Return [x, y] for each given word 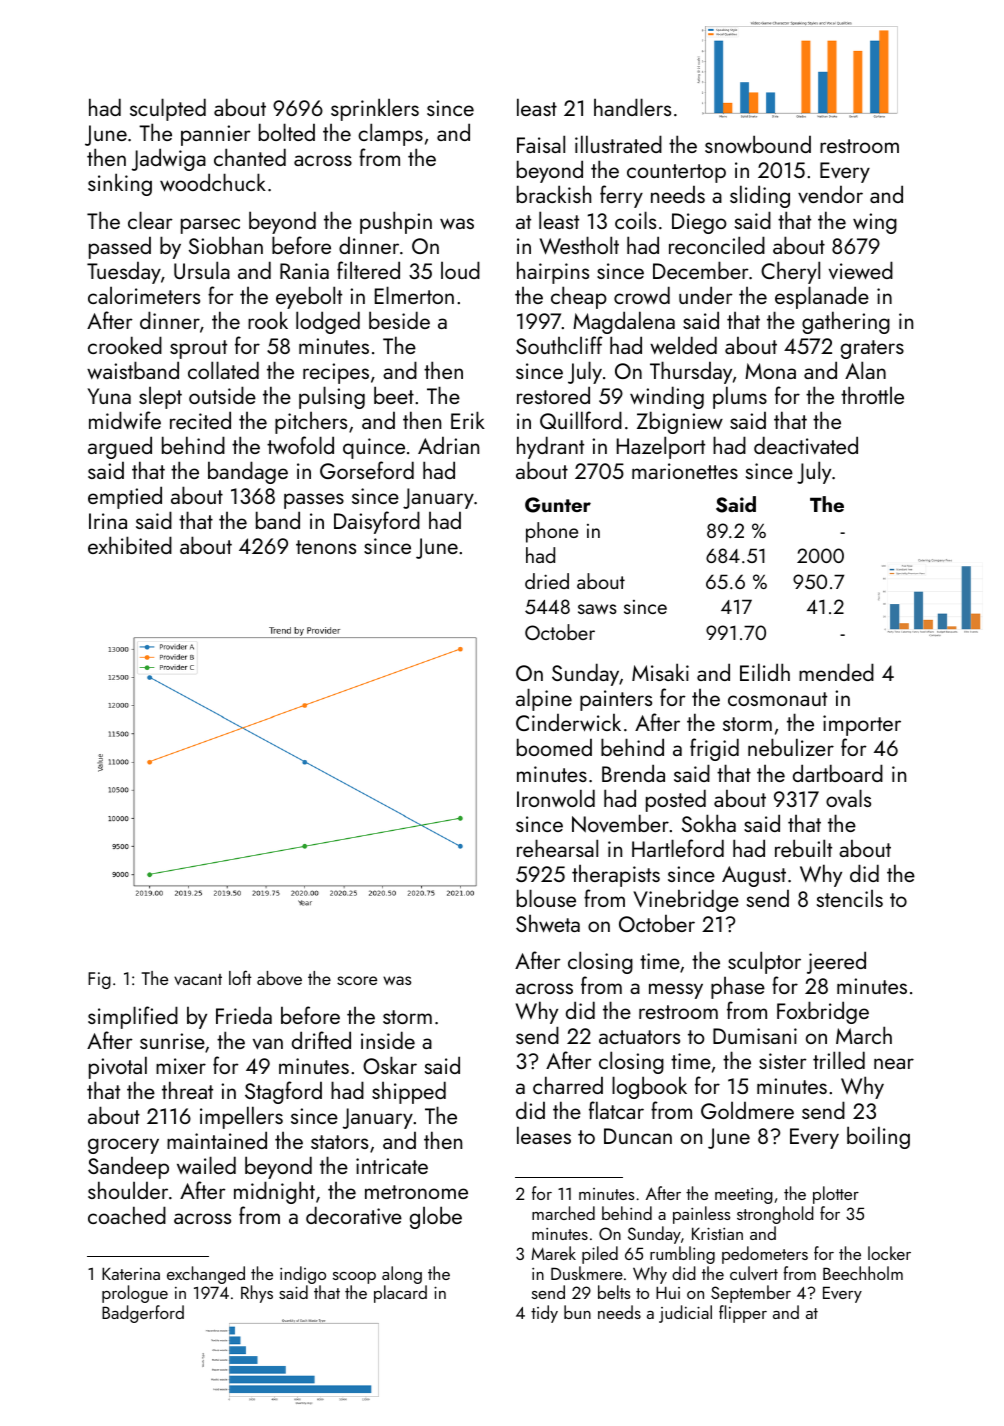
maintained [217, 1140]
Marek [554, 1253]
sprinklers [375, 109]
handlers [632, 107]
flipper [743, 1314]
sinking [120, 184]
